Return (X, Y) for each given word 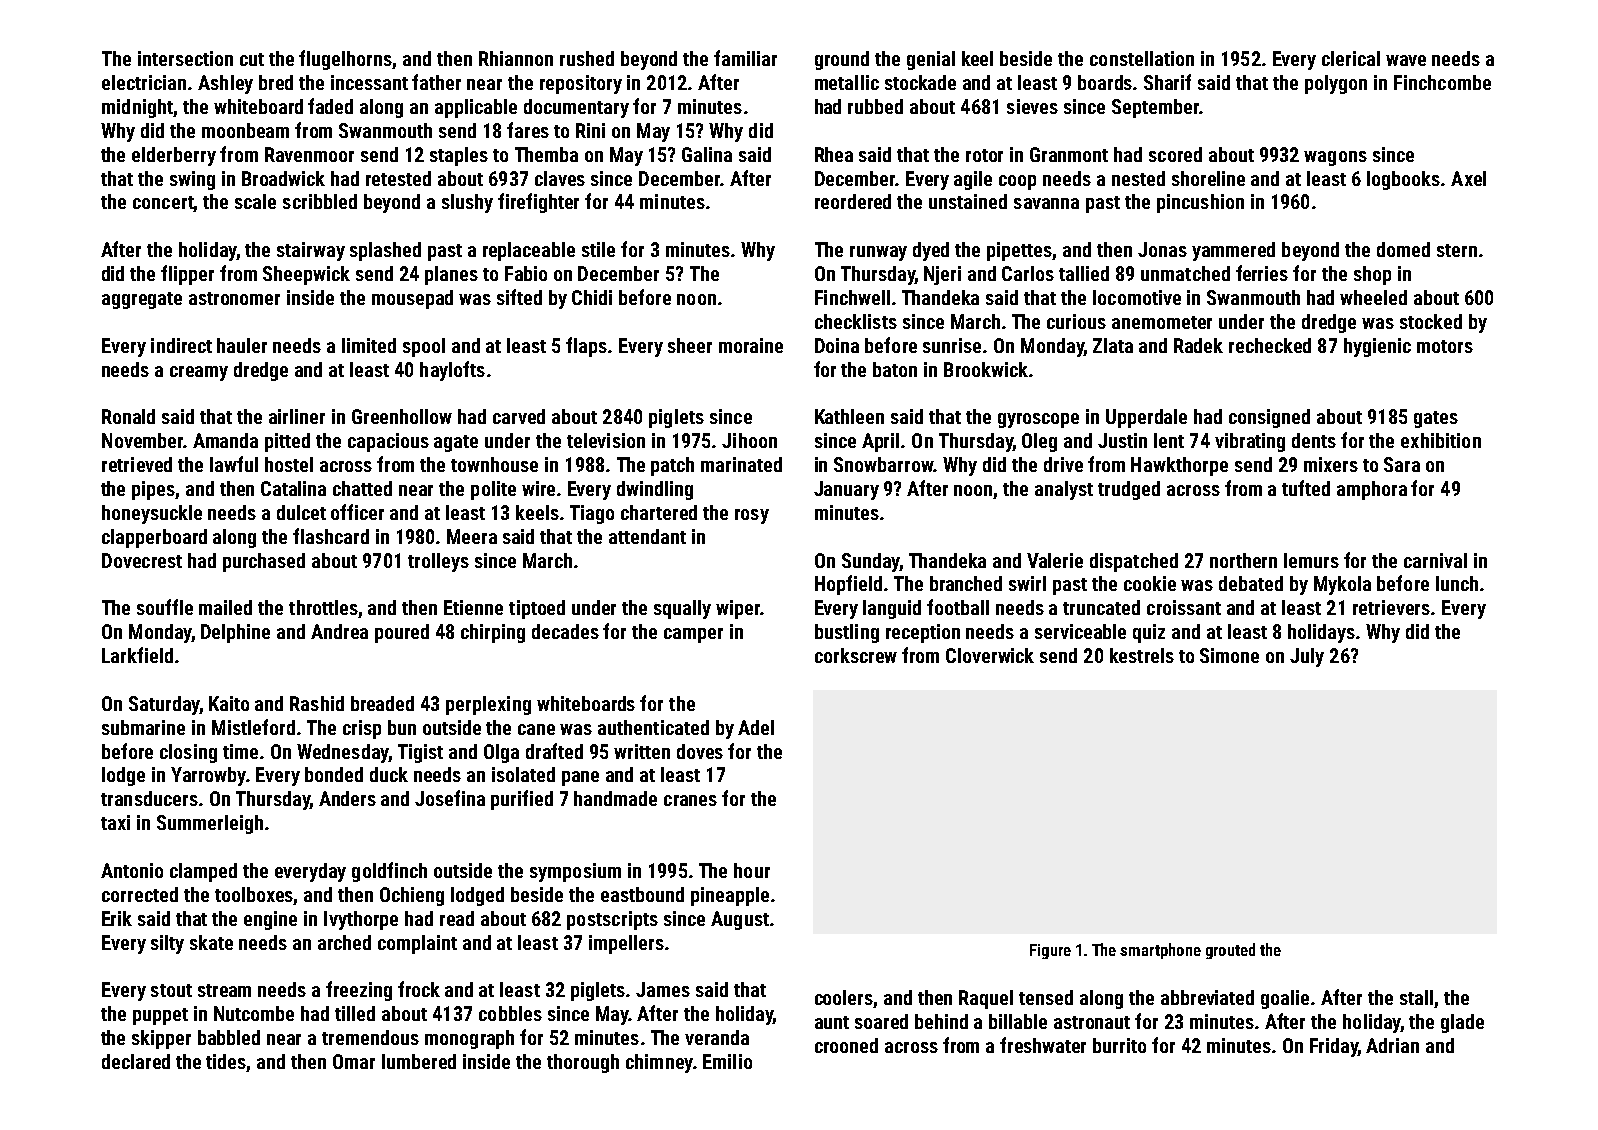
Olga (501, 753)
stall (1416, 997)
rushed (587, 58)
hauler (242, 345)
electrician (144, 82)
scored (1175, 154)
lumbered (419, 1061)
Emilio (727, 1061)
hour (752, 870)
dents (1314, 440)
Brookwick (986, 369)
